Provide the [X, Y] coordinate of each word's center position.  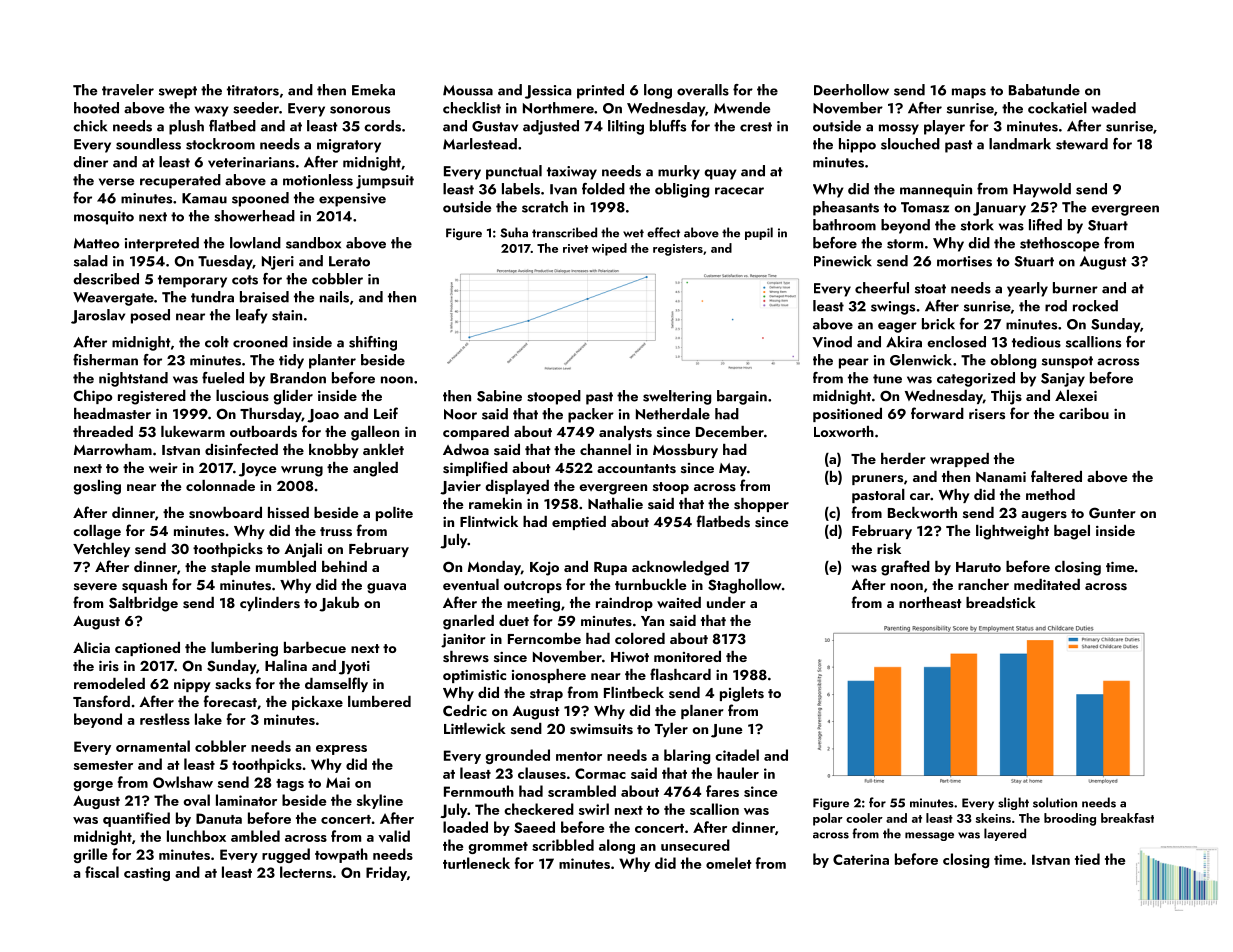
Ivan [563, 189]
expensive [352, 200]
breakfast [1127, 818]
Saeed [534, 827]
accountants [636, 468]
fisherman [105, 360]
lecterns [306, 872]
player [944, 127]
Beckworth [922, 512]
